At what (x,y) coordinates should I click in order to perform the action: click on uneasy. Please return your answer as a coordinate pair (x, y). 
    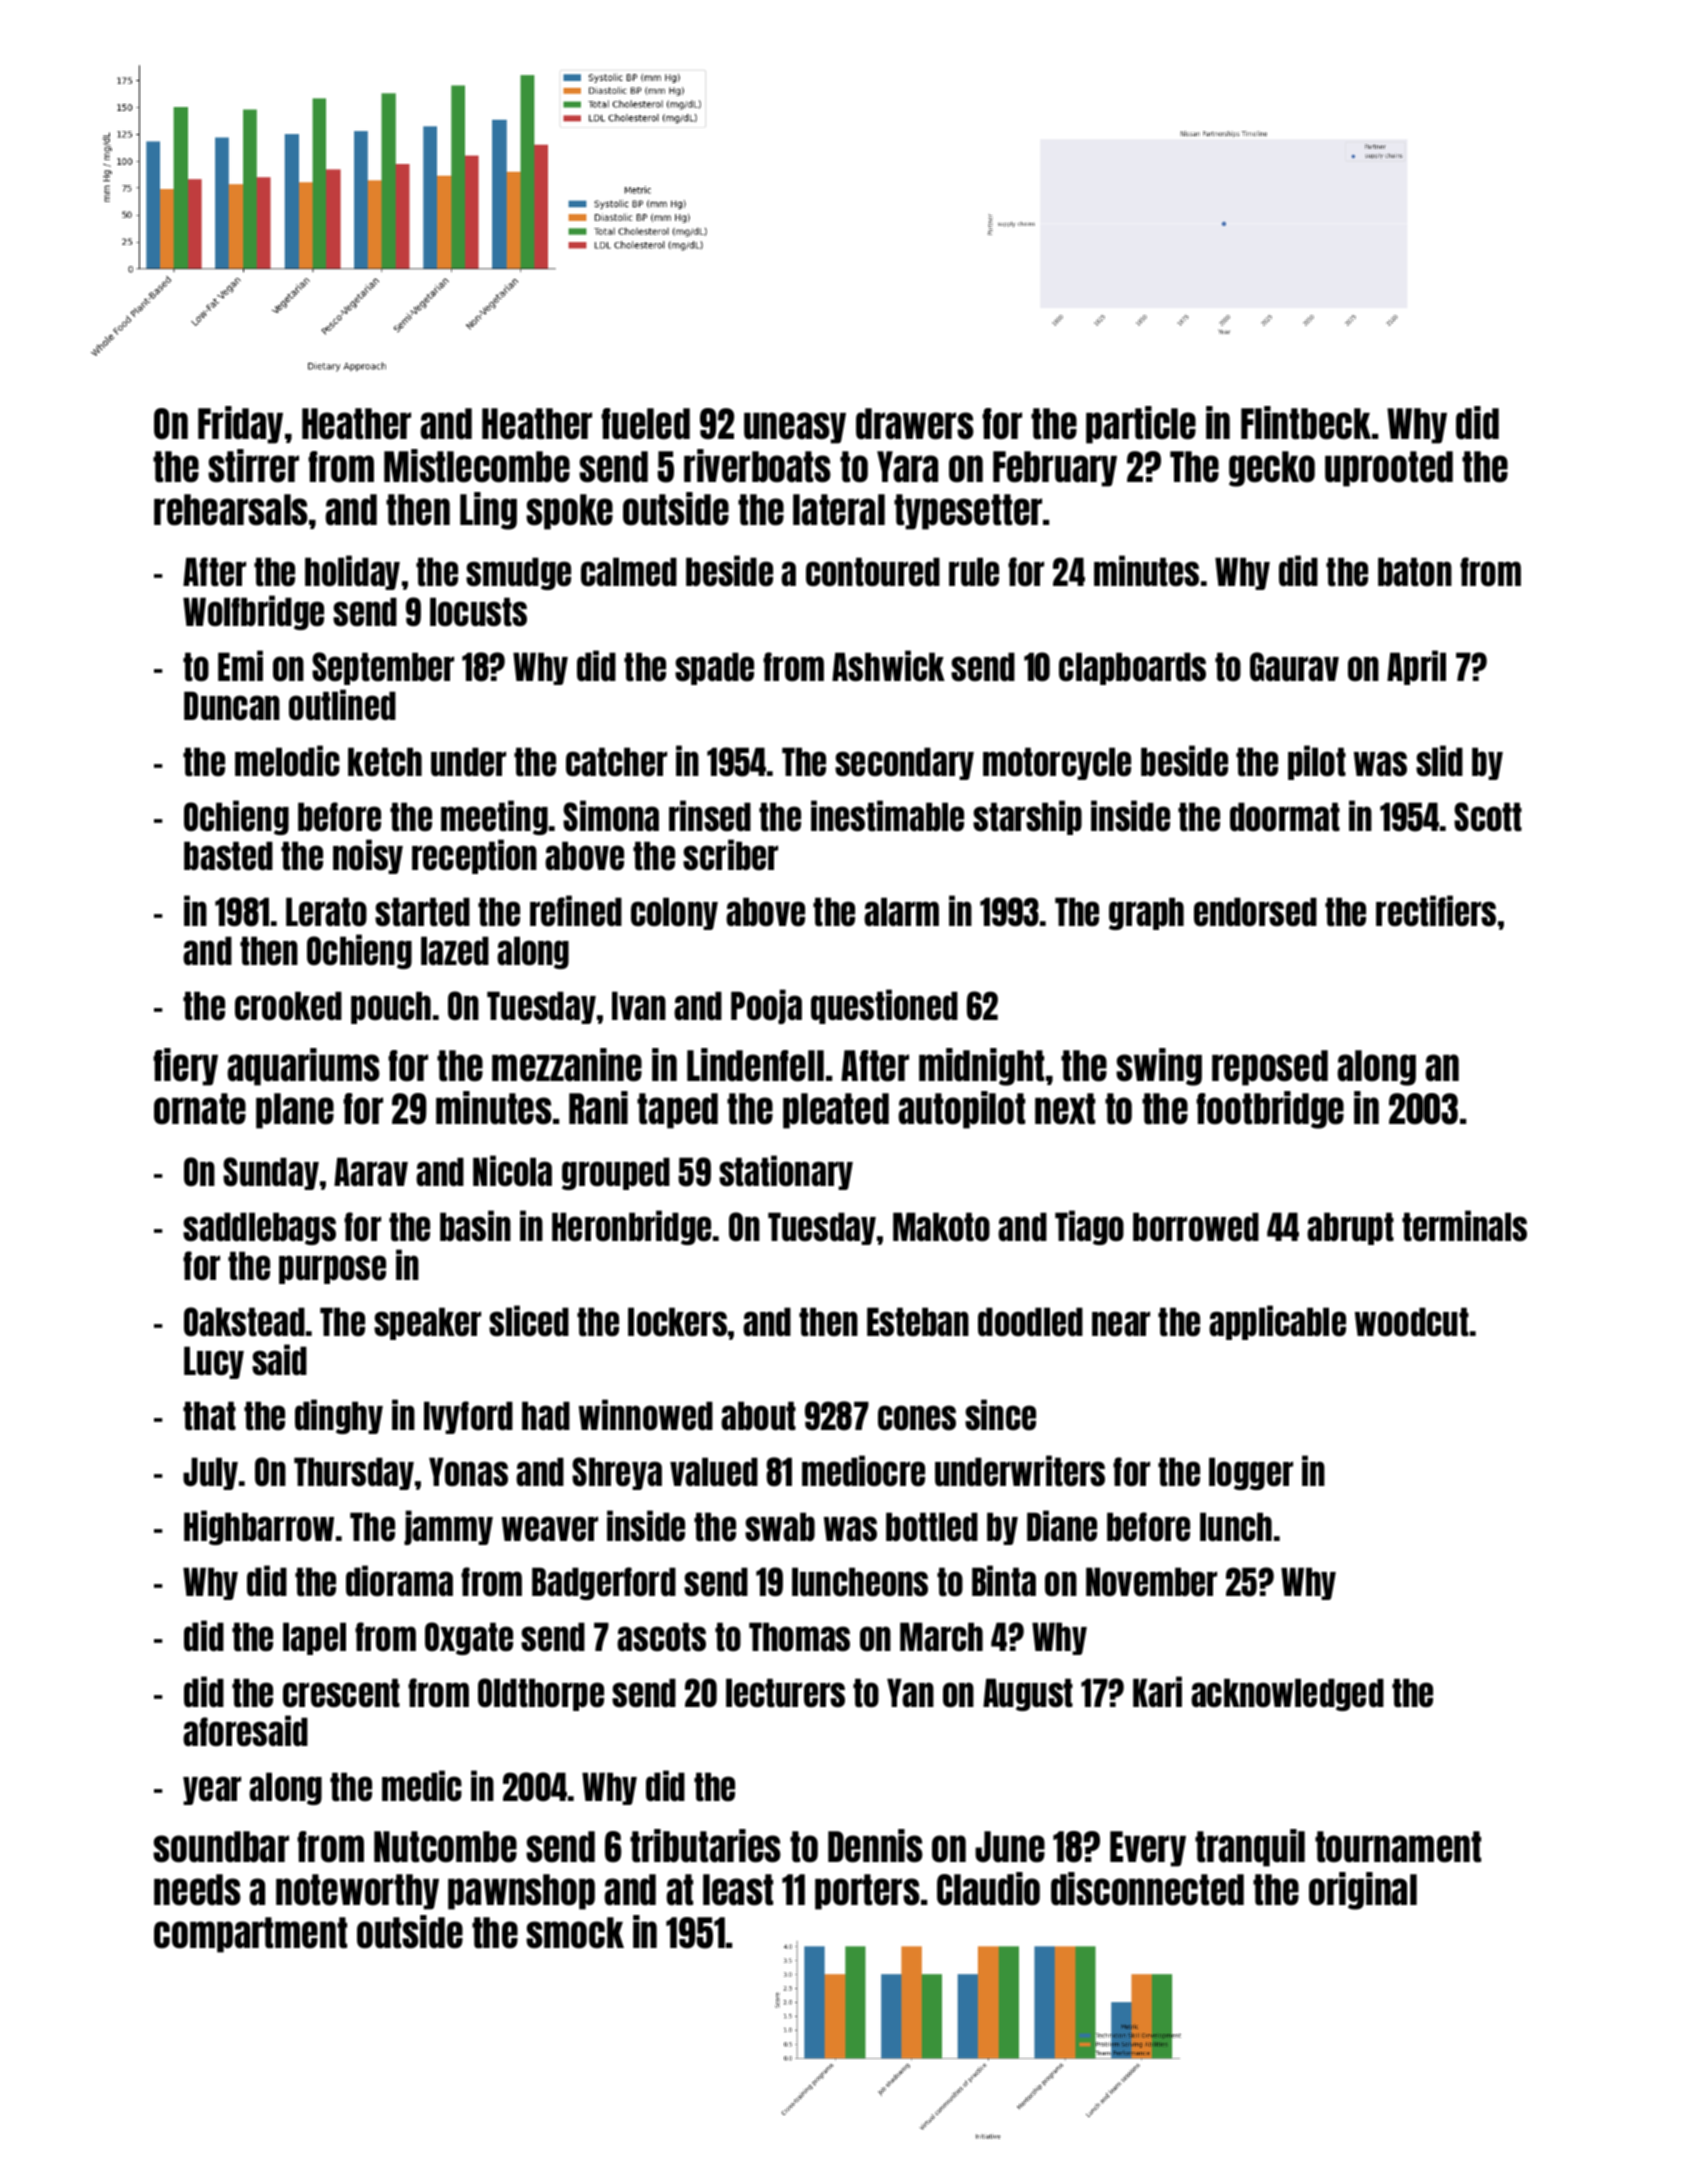
    Looking at the image, I should click on (795, 428).
